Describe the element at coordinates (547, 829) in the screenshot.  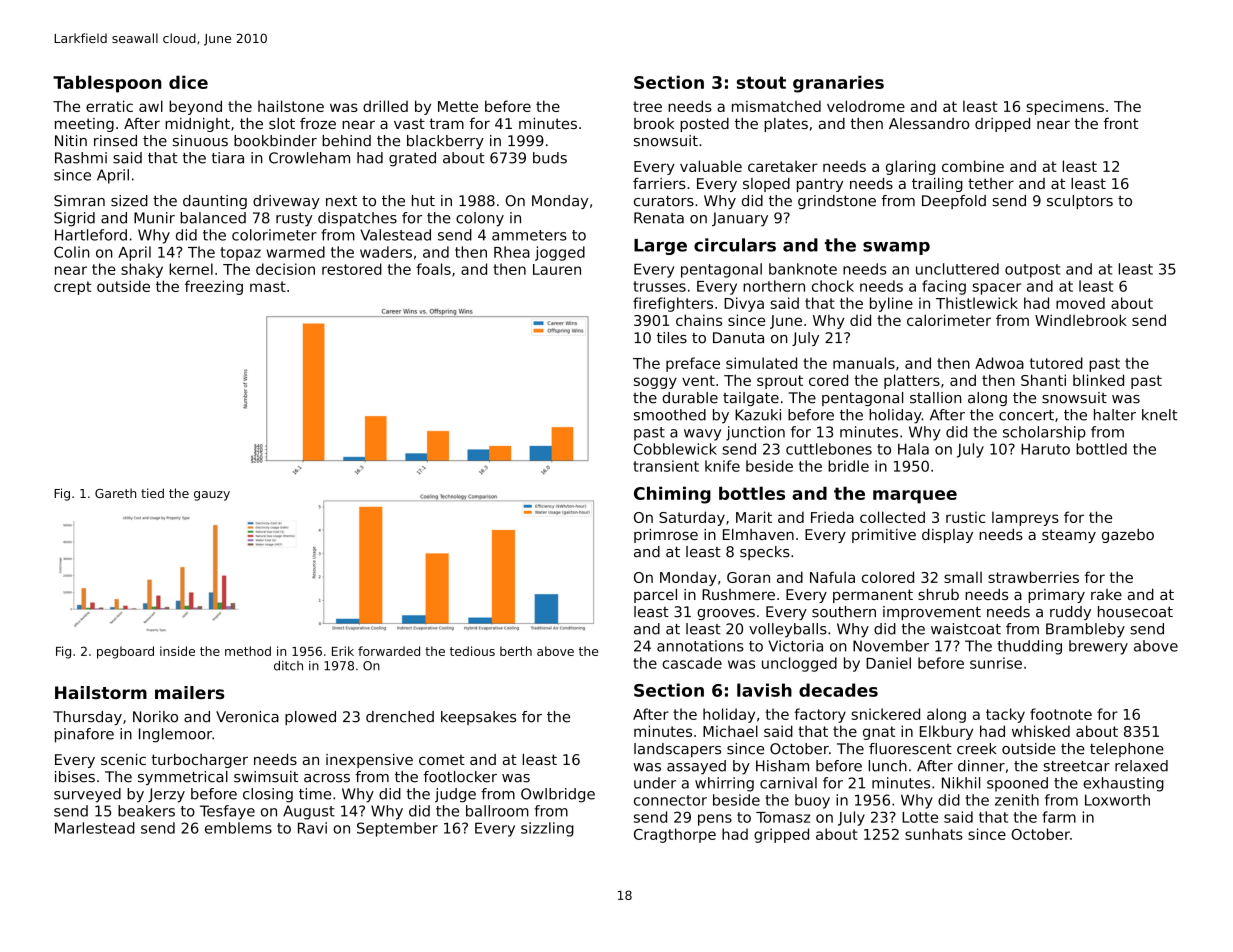
I see `sizzling` at that location.
